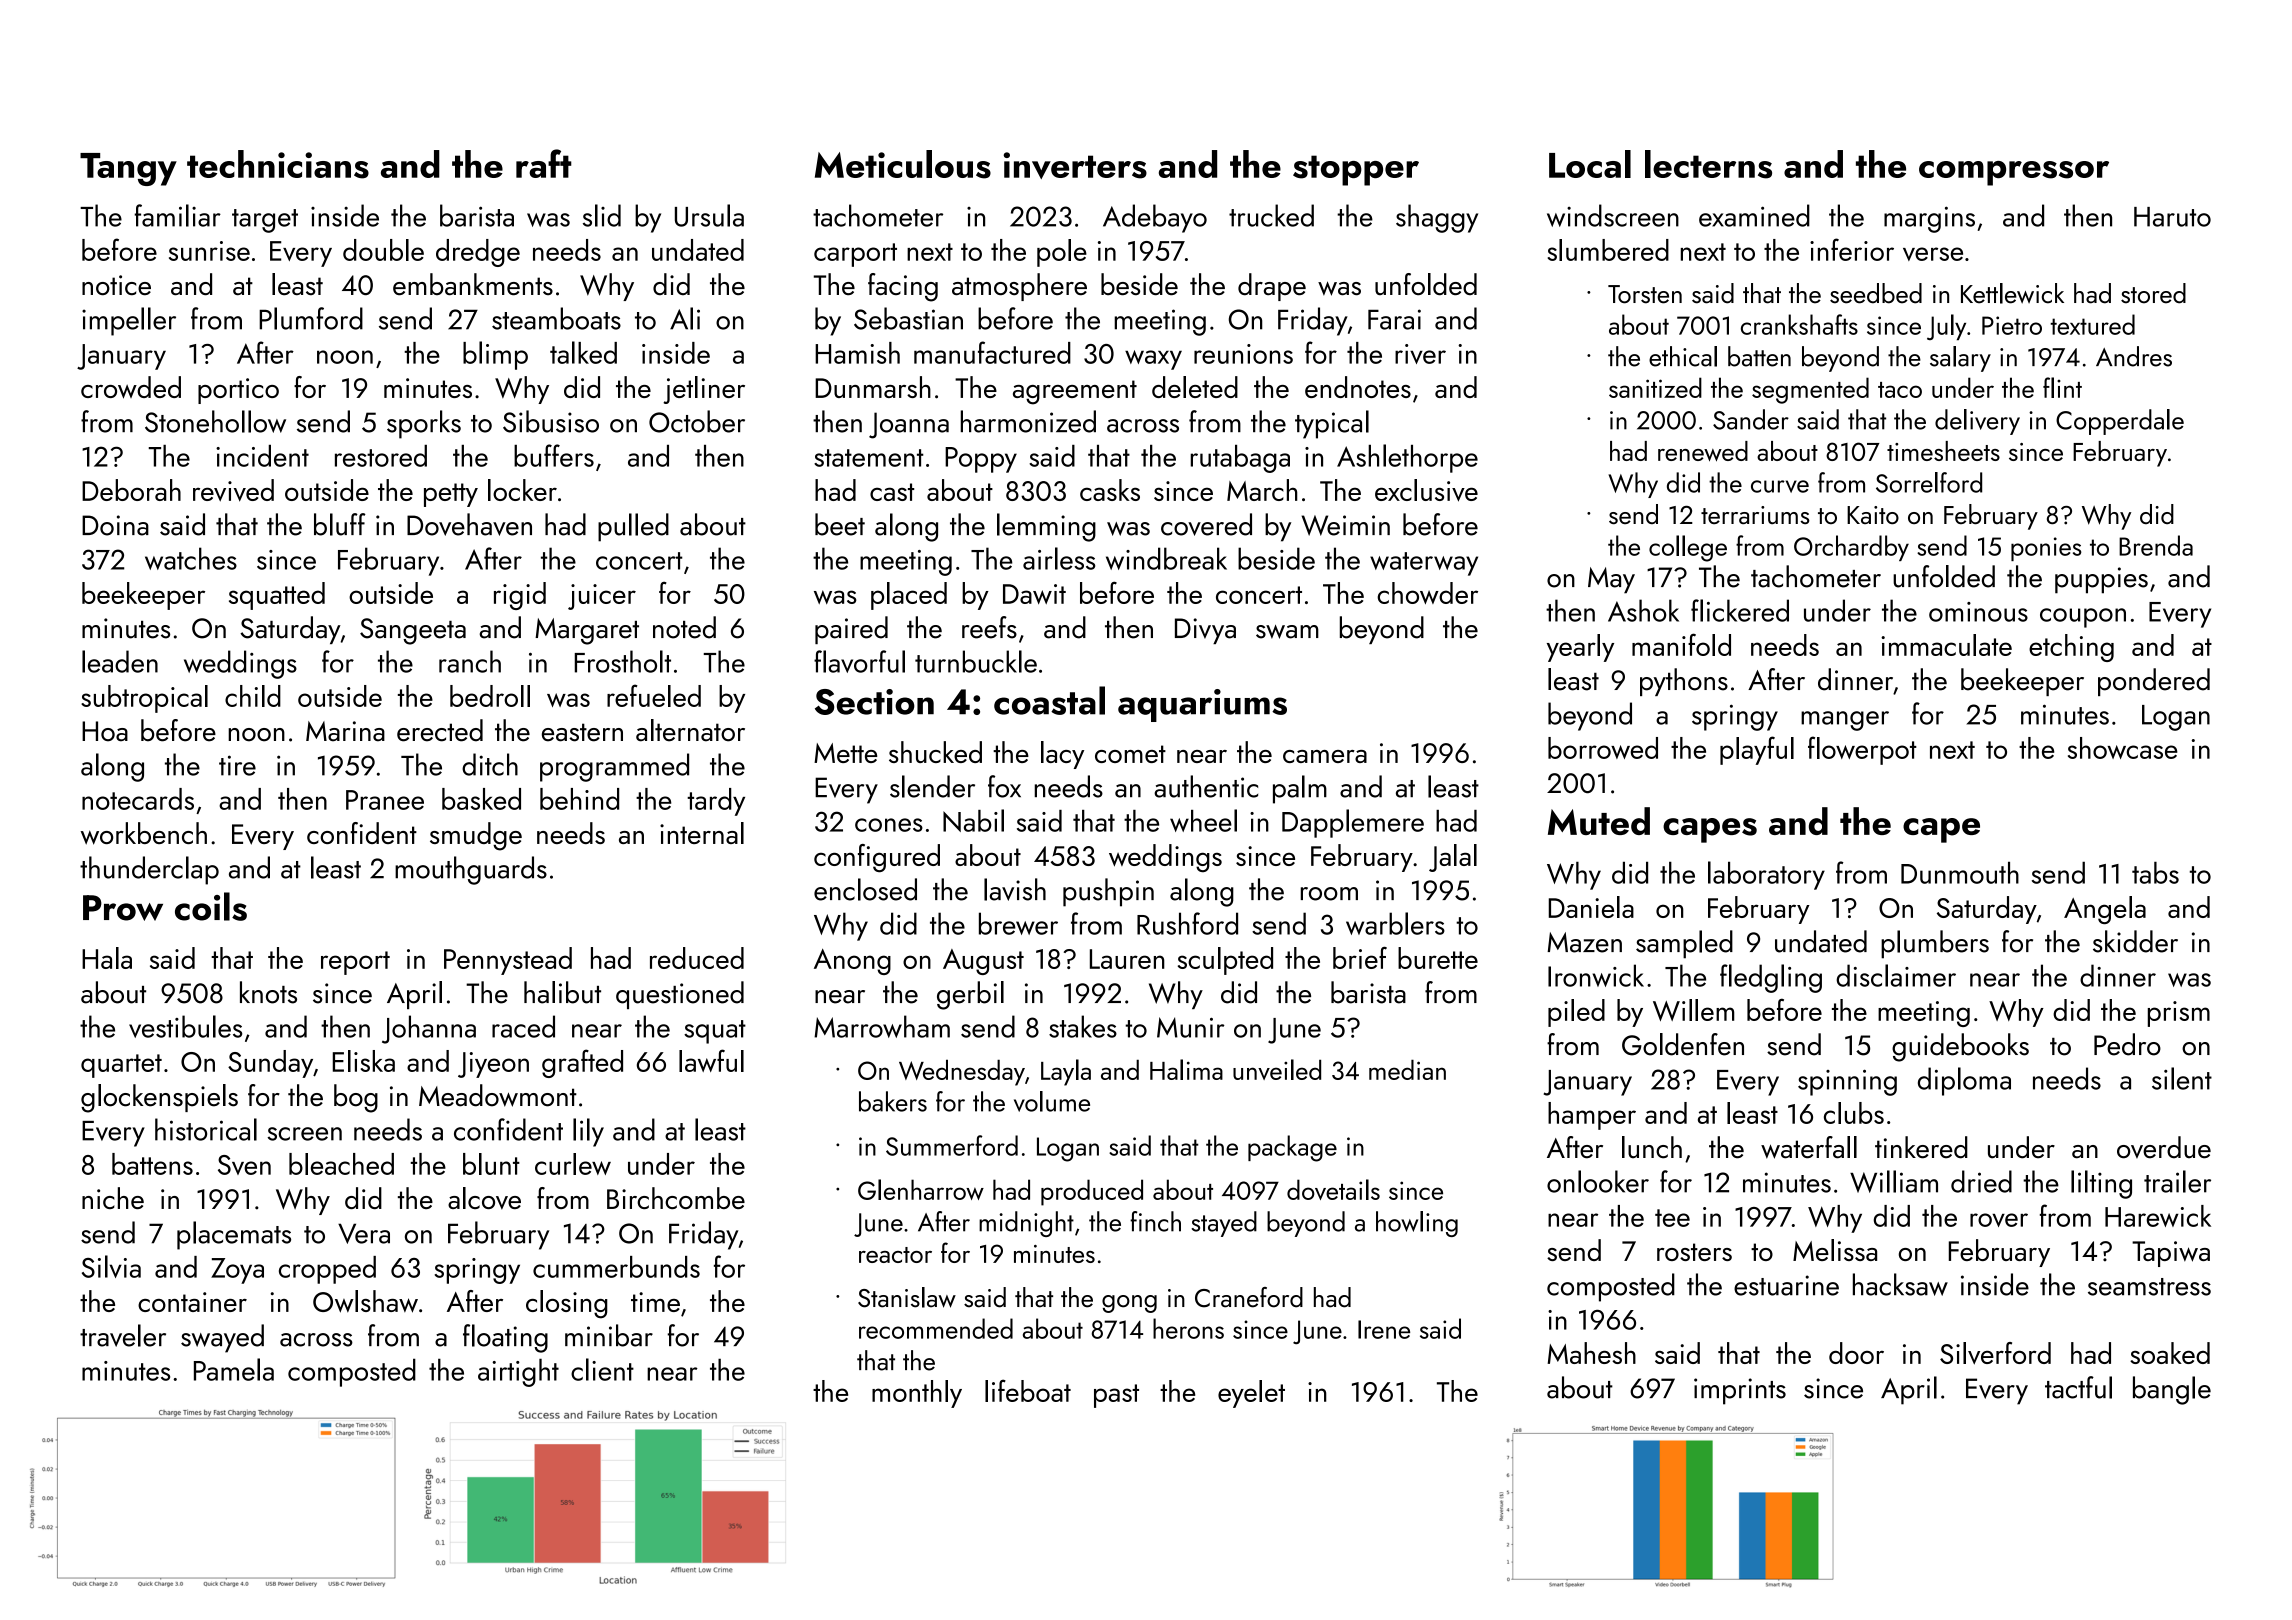 This page has width=2292, height=1620. I want to click on past, so click(1116, 1396).
